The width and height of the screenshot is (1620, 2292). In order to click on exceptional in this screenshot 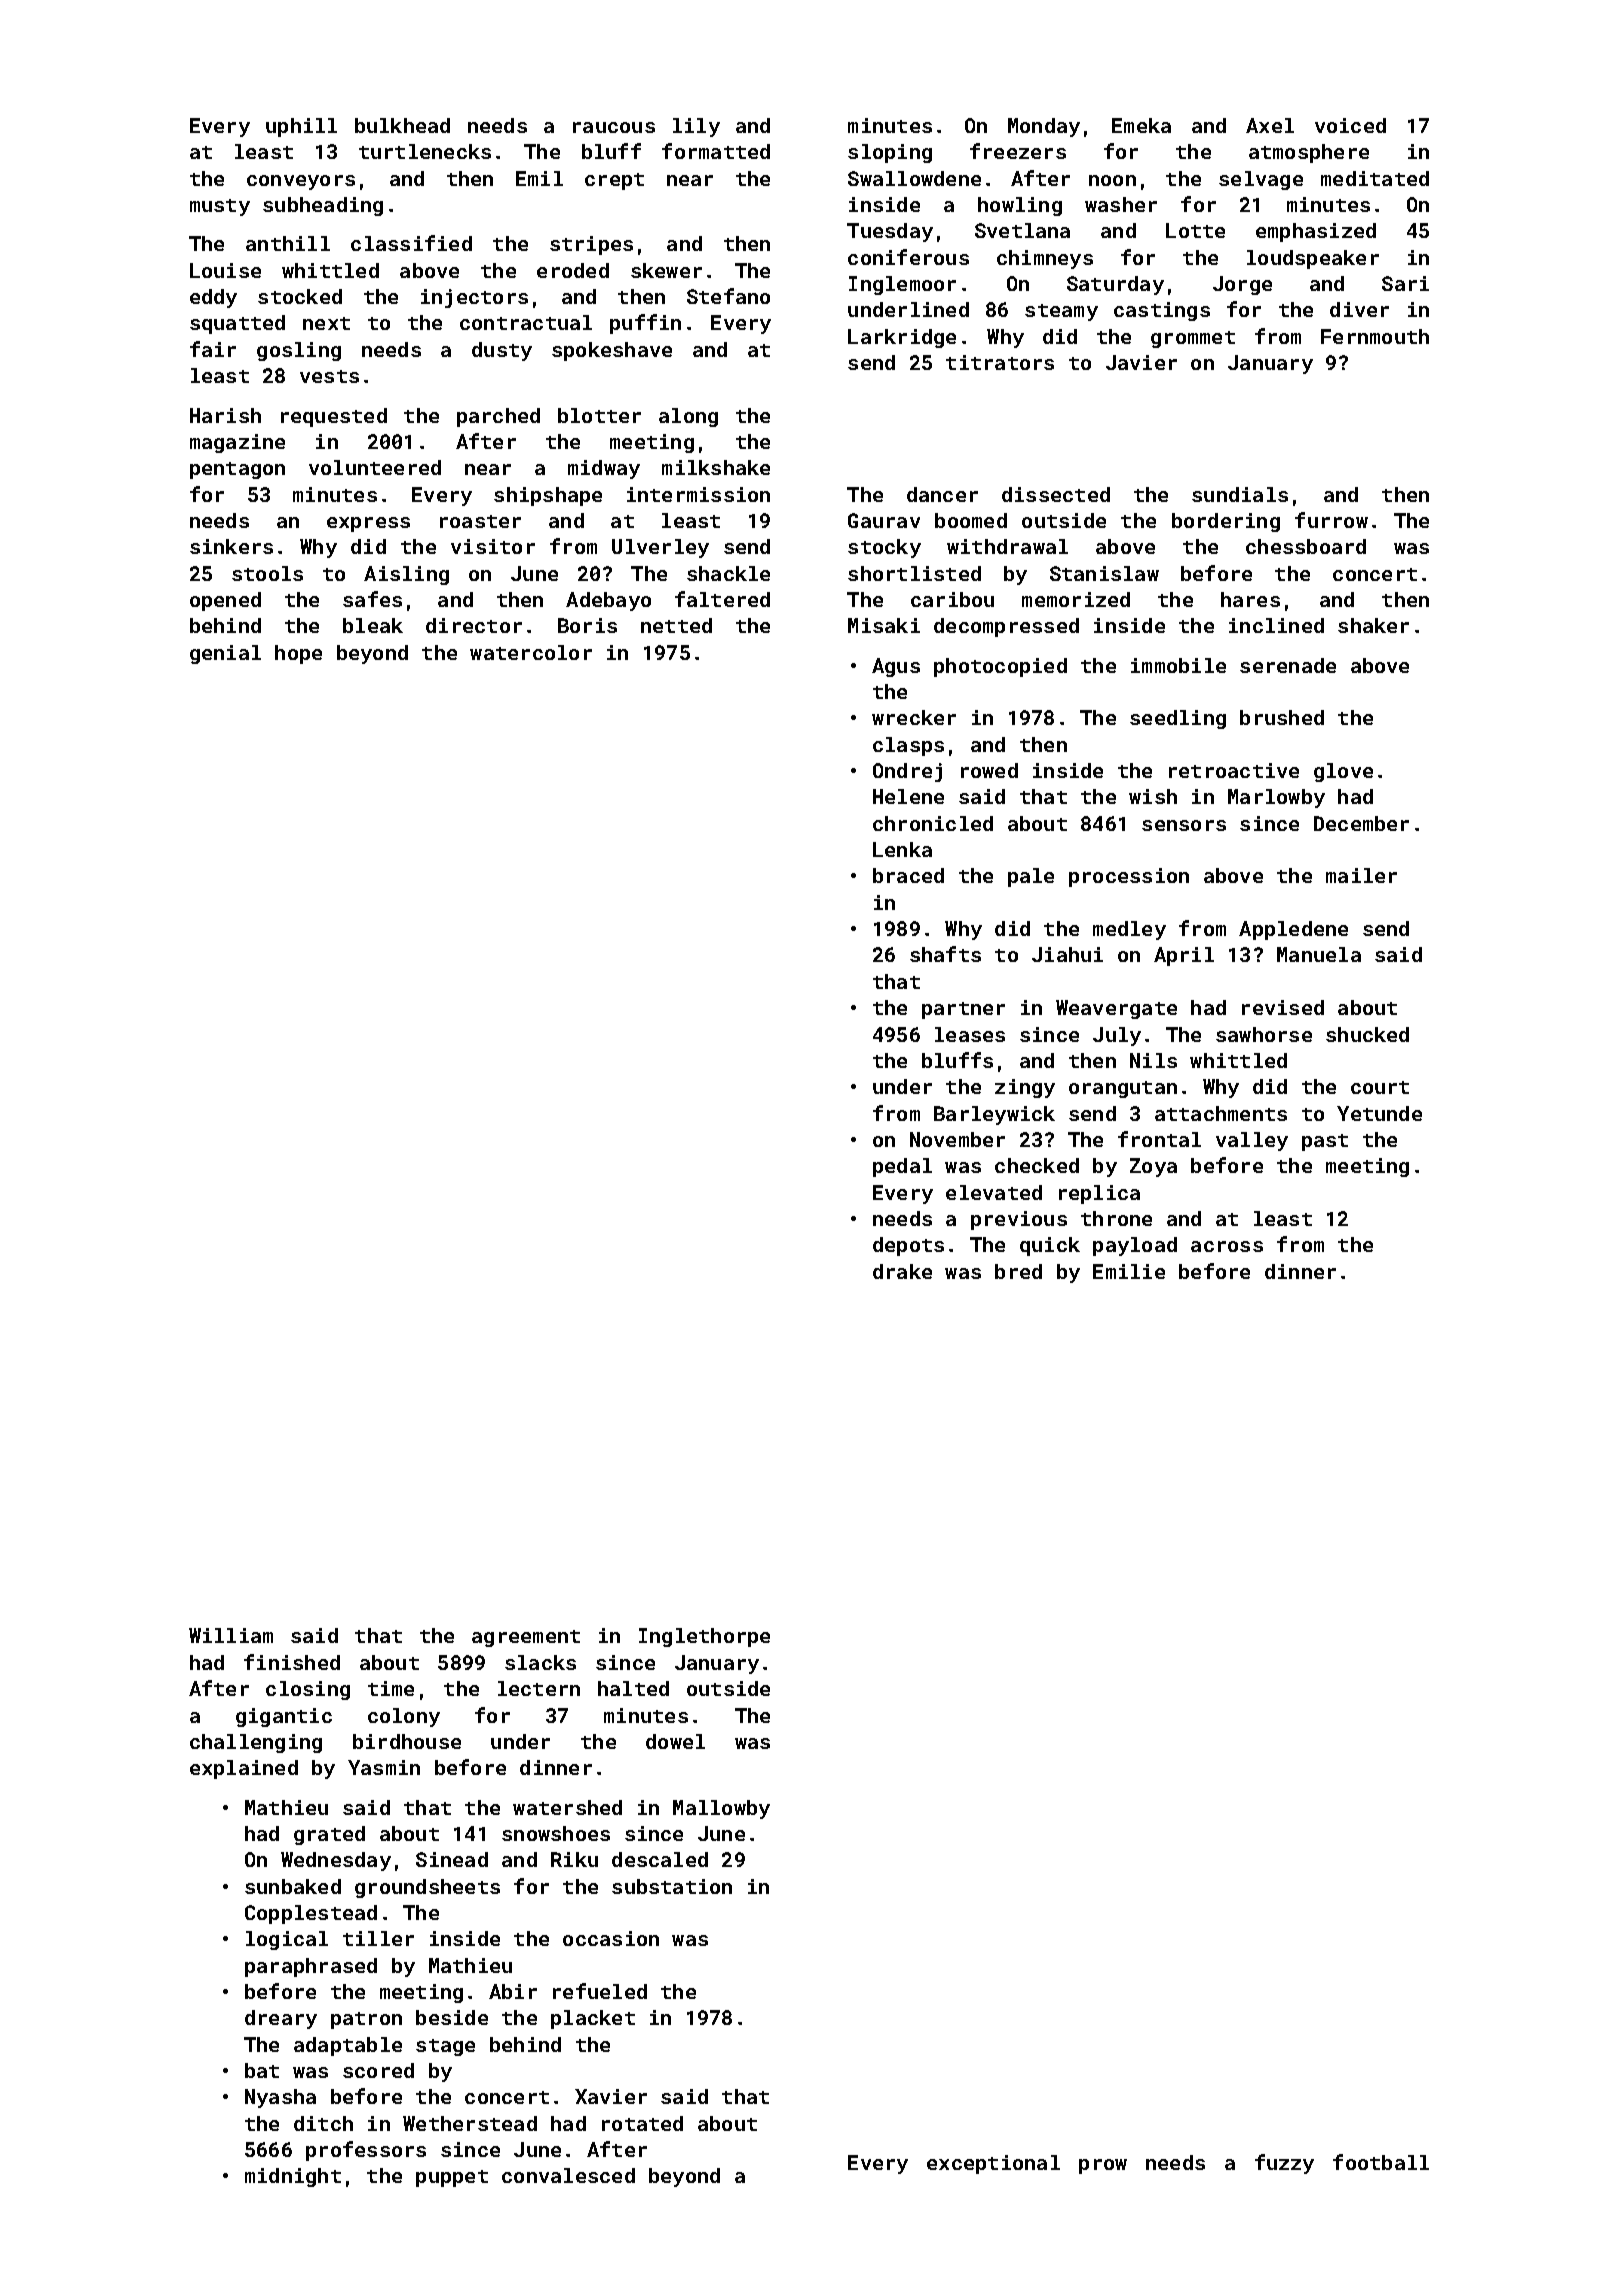, I will do `click(993, 2164)`.
